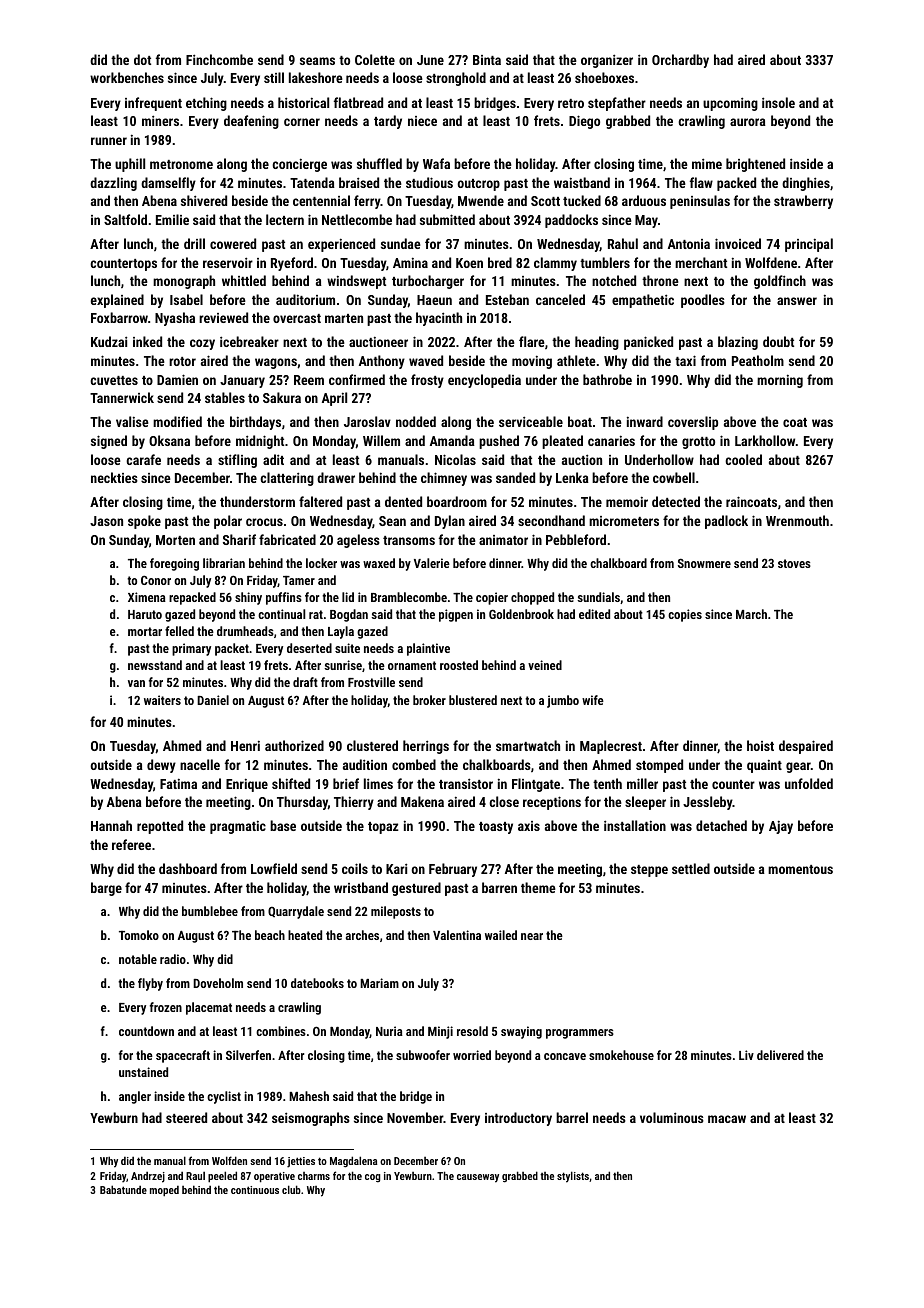 This screenshot has width=924, height=1308. Describe the element at coordinates (186, 299) in the screenshot. I see `Isabel` at that location.
